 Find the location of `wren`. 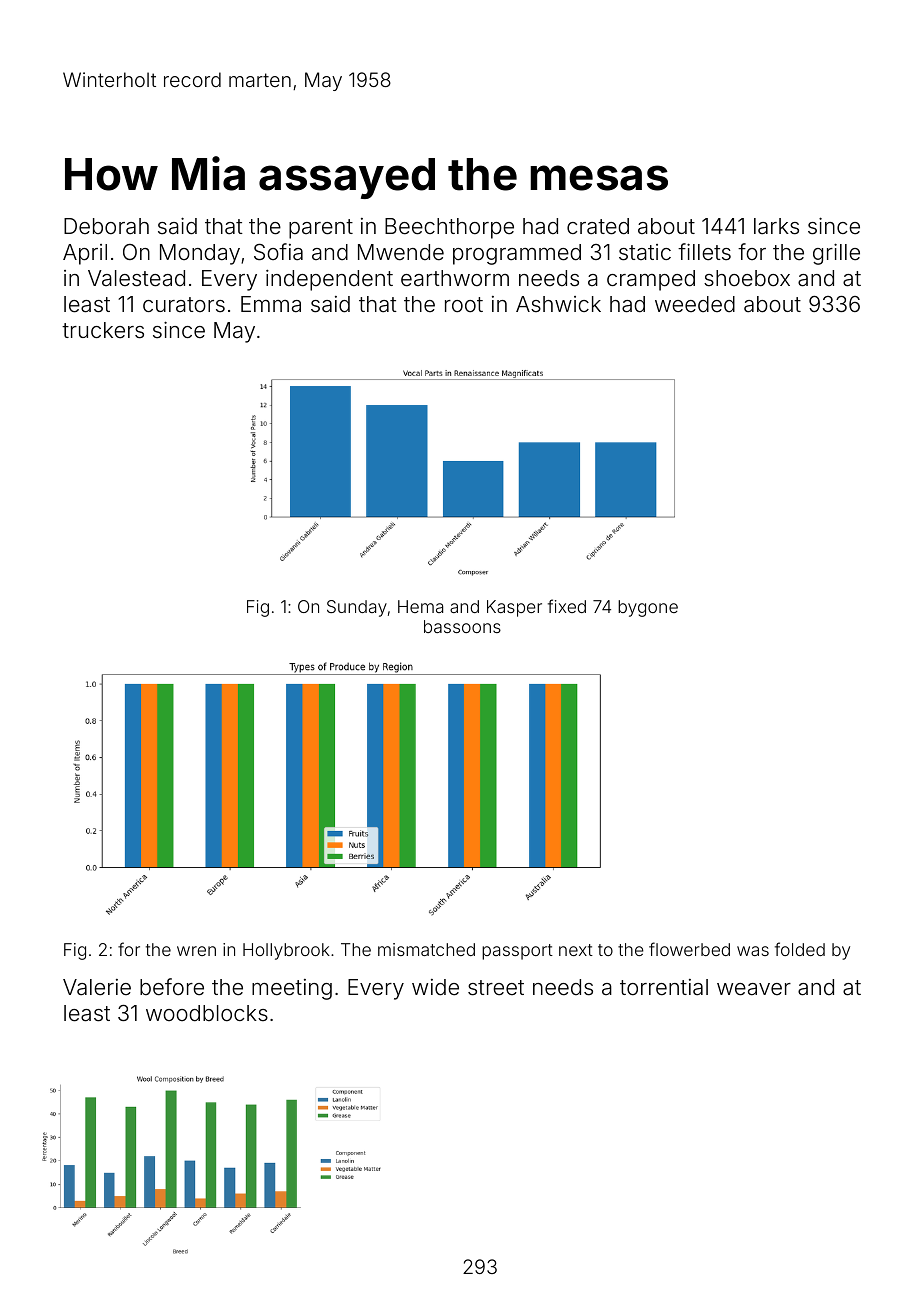

wren is located at coordinates (196, 951).
